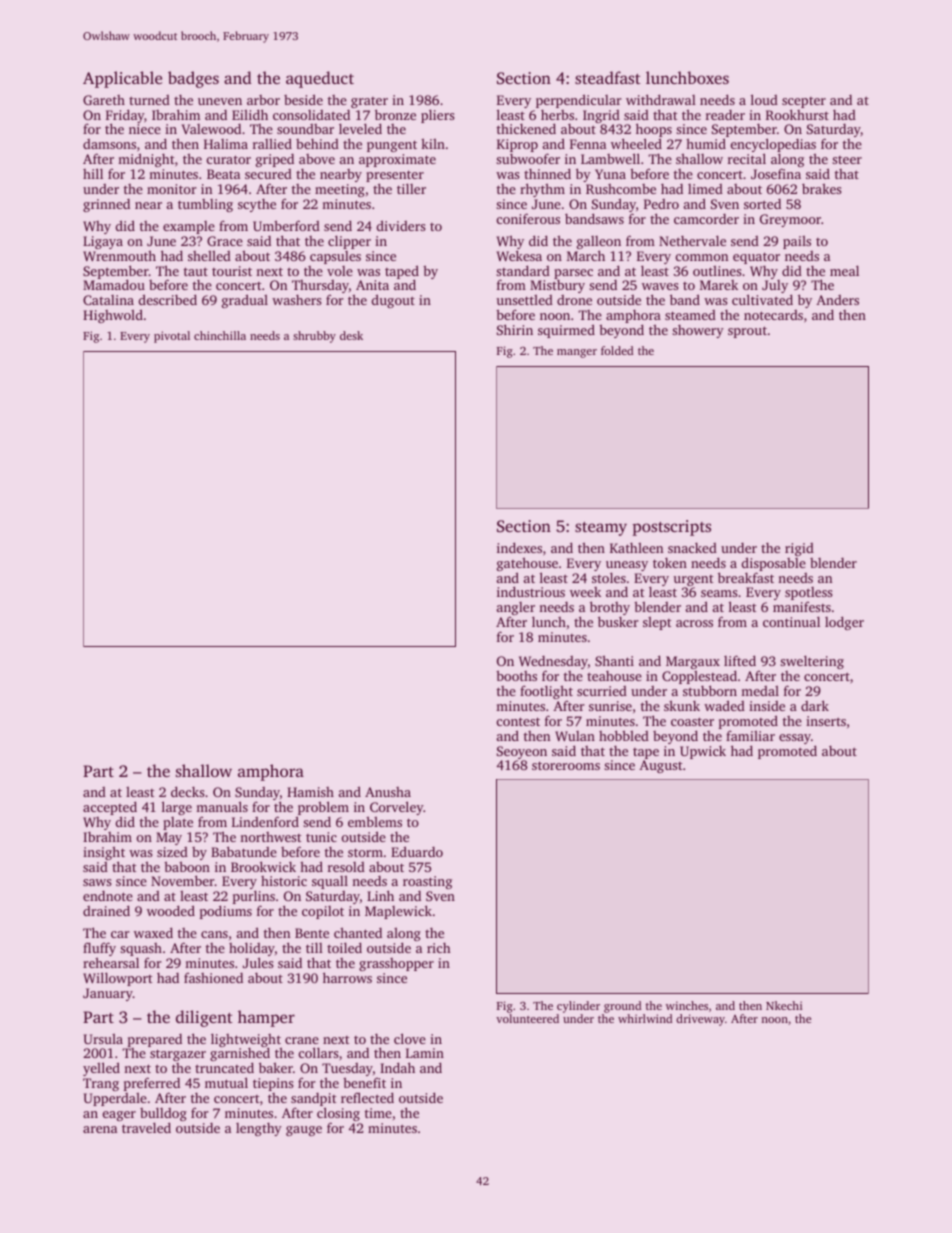  I want to click on driveway, so click(700, 1020).
